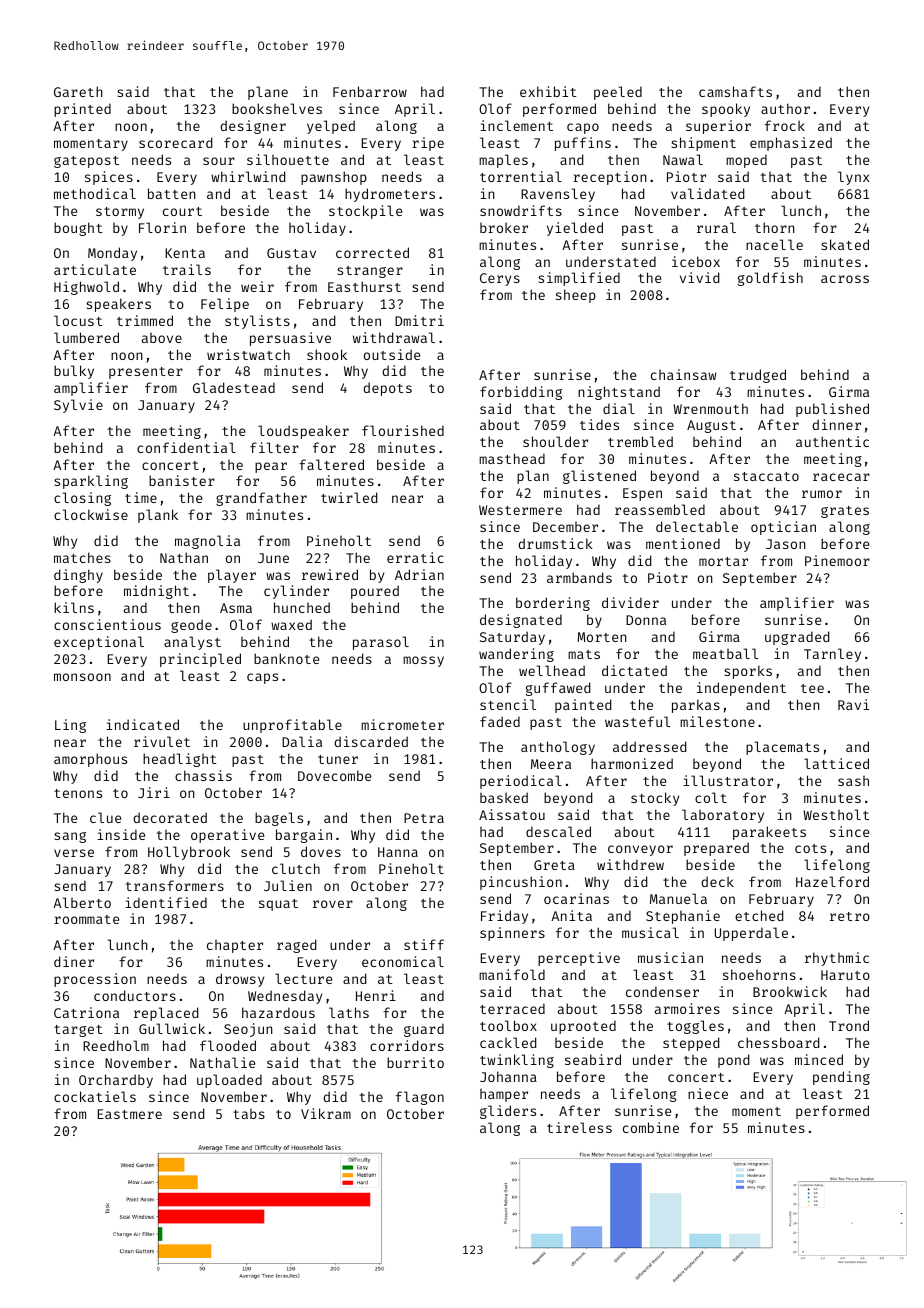 The height and width of the page is (1308, 924). What do you see at coordinates (248, 176) in the page?
I see `whirlwind` at bounding box center [248, 176].
